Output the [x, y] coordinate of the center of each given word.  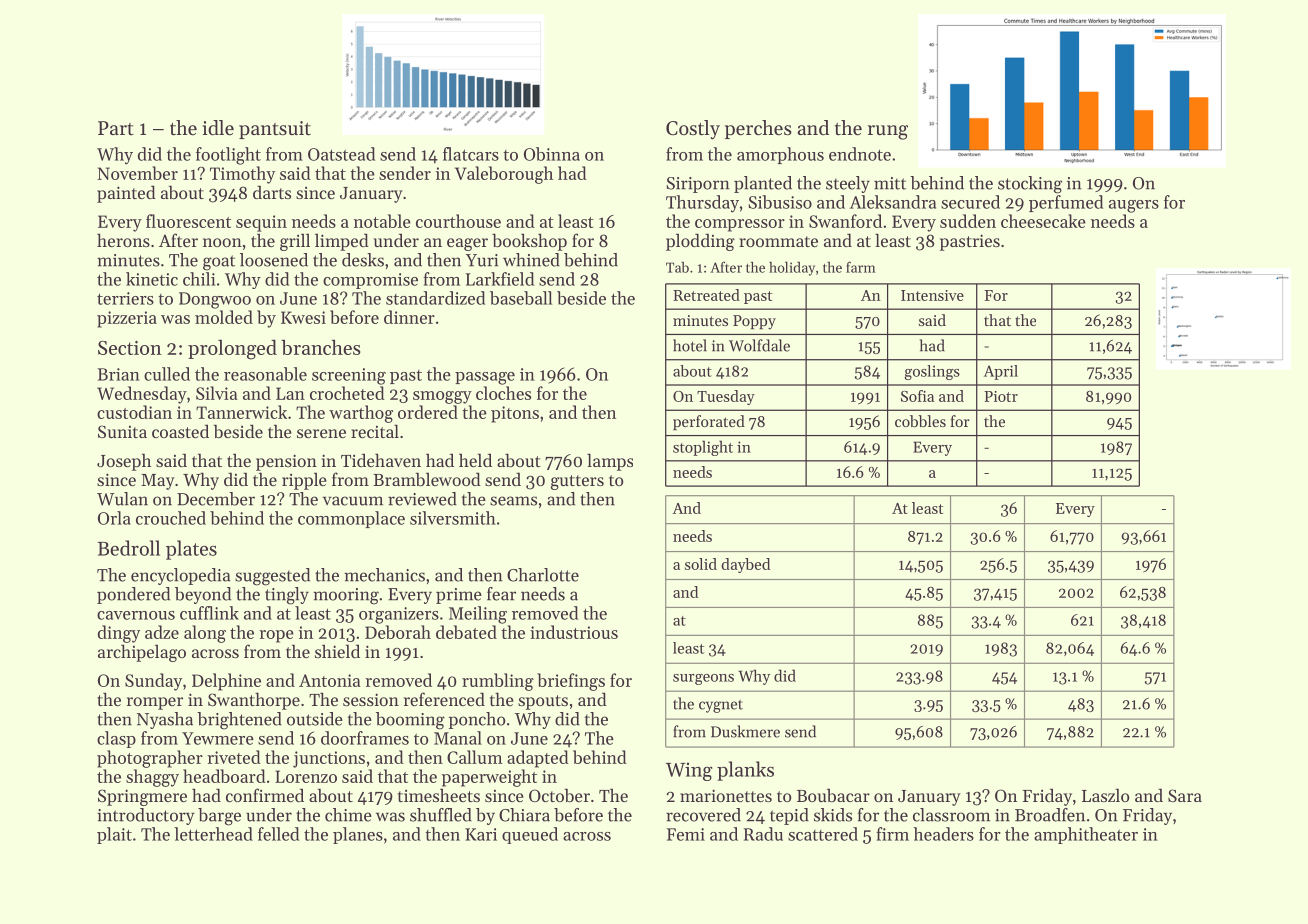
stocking [1030, 185]
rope [276, 636]
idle [218, 128]
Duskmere [745, 731]
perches [758, 129]
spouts [543, 702]
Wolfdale [759, 345]
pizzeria [127, 319]
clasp [116, 739]
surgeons [703, 679]
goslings [932, 372]
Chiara [524, 815]
